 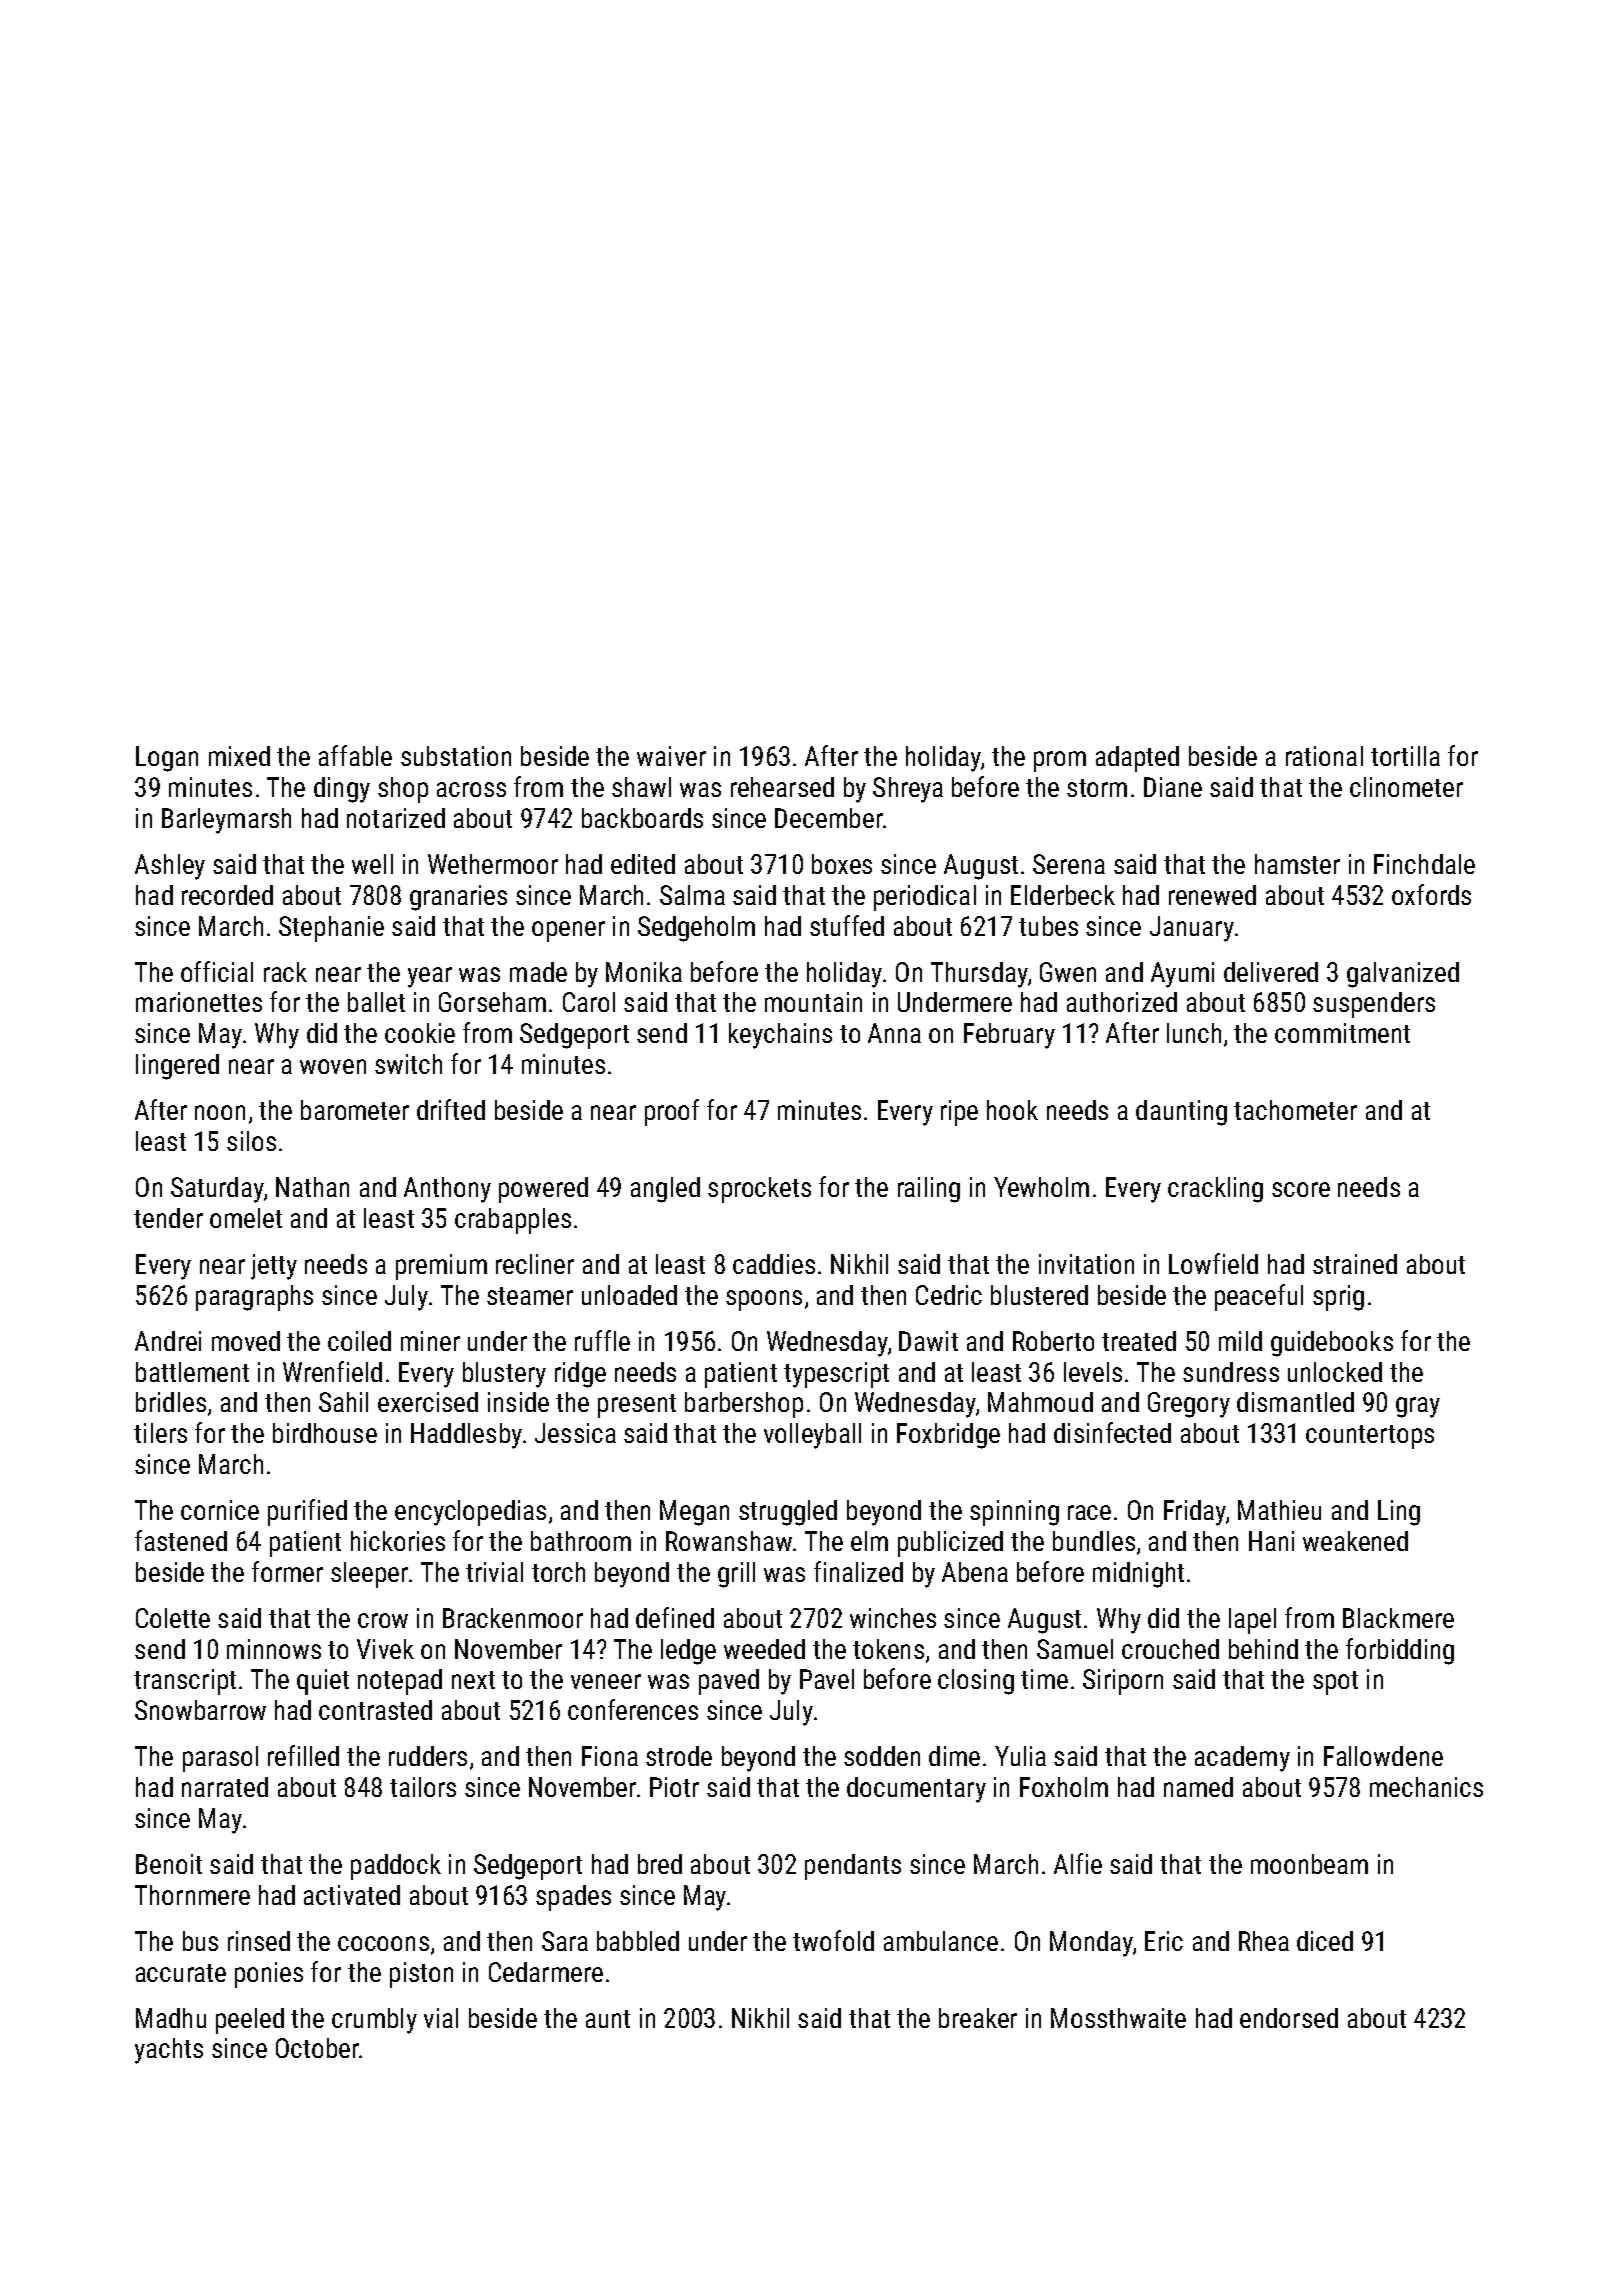 What do you see at coordinates (782, 787) in the screenshot?
I see `rehearsed` at bounding box center [782, 787].
